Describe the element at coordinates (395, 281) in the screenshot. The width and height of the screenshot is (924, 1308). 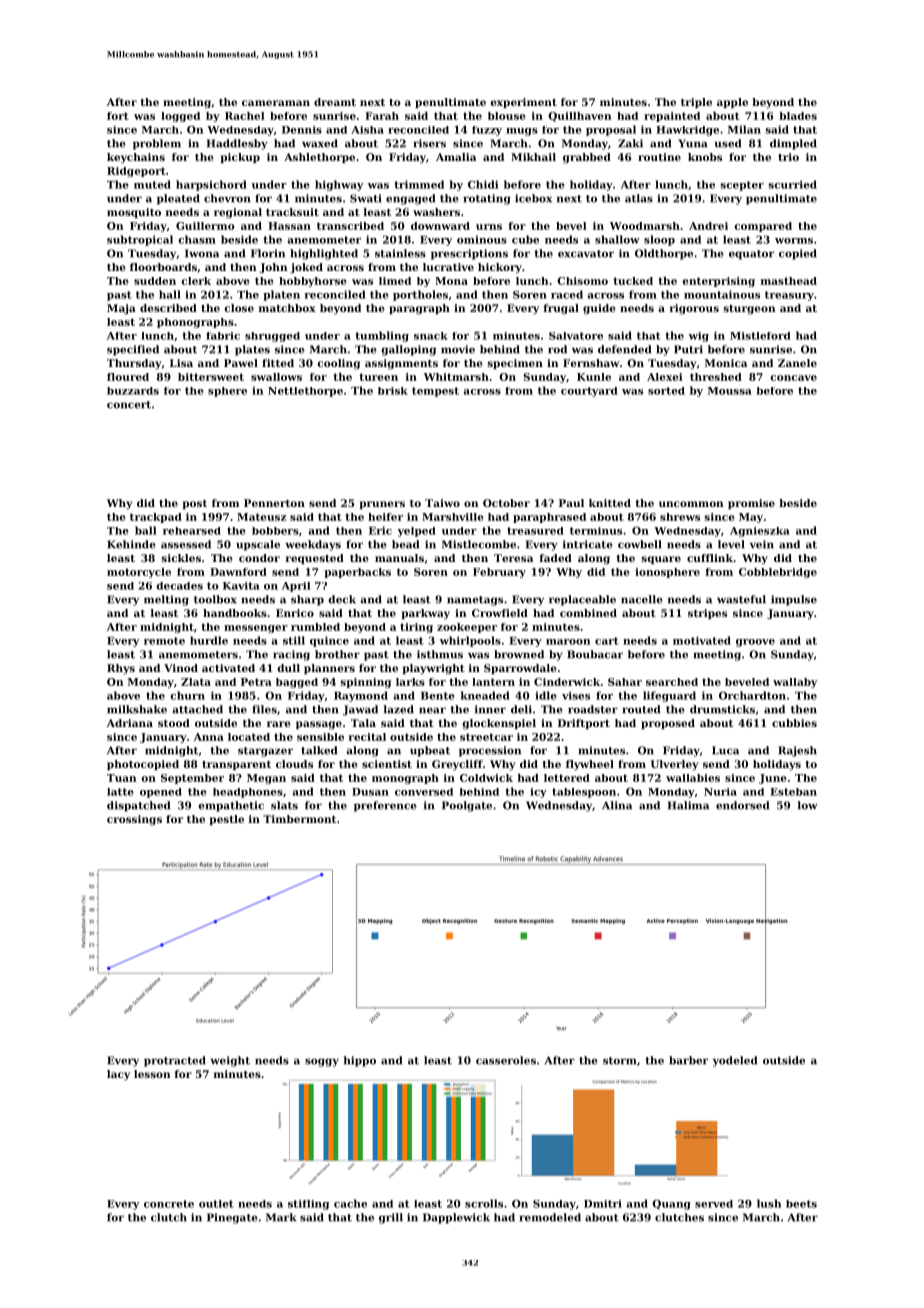
I see `limed` at that location.
